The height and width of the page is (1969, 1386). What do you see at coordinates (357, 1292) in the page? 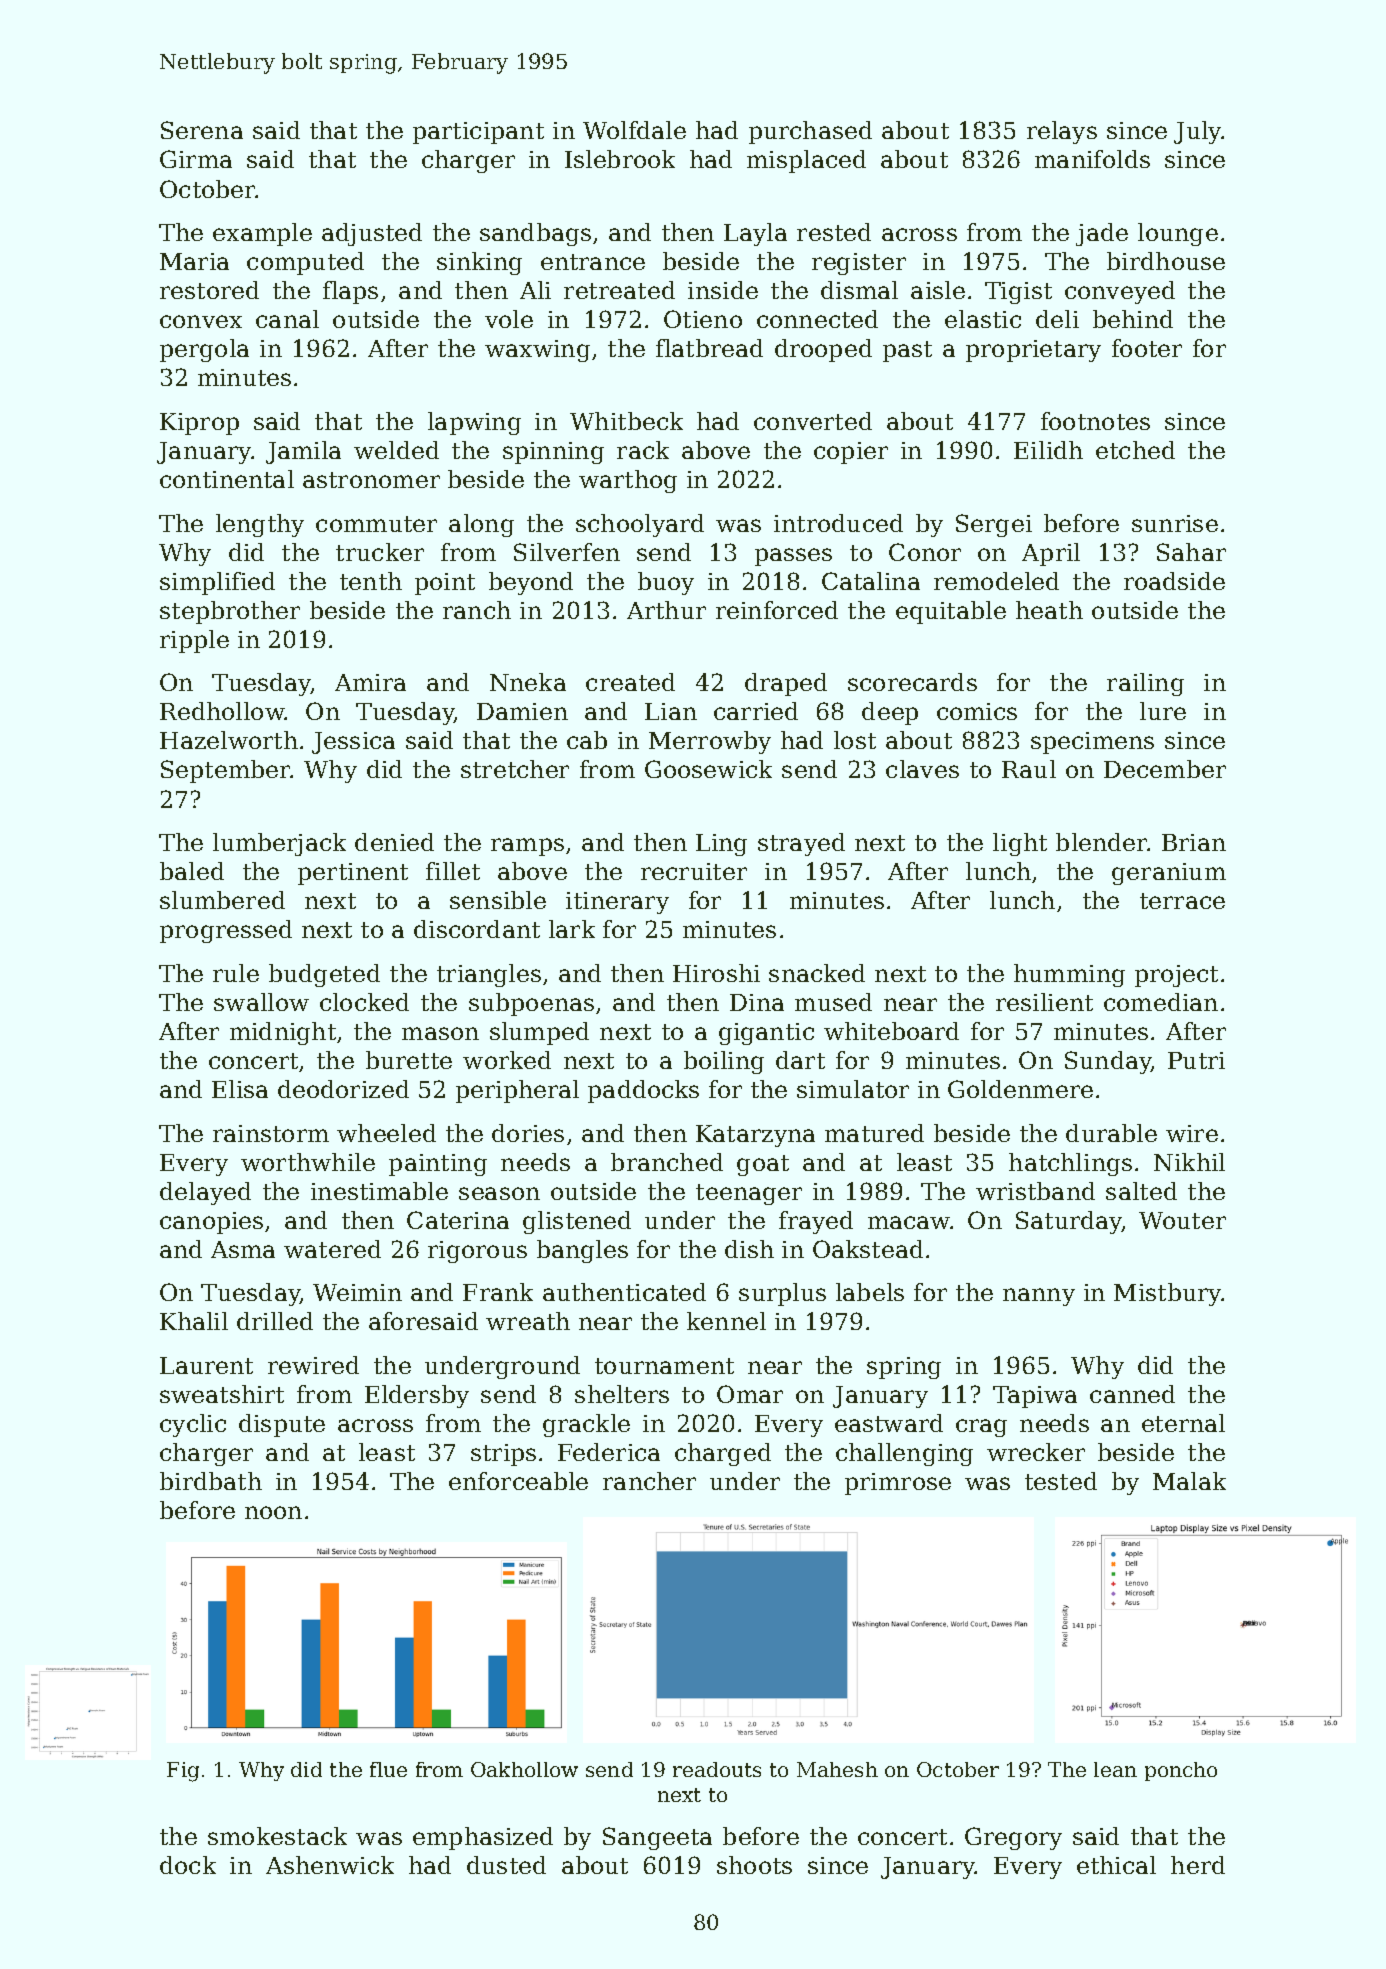
I see `Weimin` at bounding box center [357, 1292].
